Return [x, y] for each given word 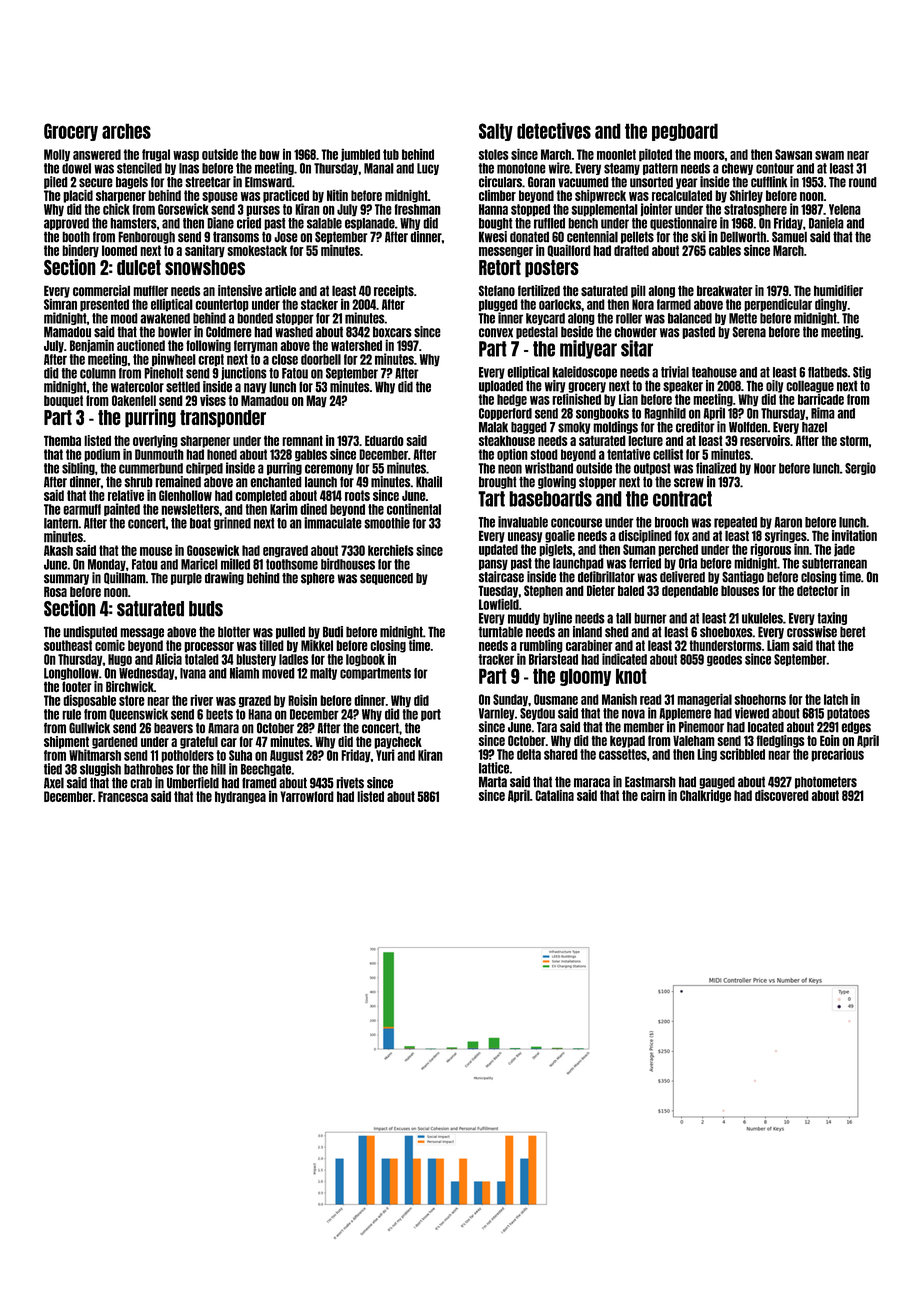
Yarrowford [307, 796]
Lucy [428, 169]
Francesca [123, 796]
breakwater [725, 290]
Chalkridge [705, 796]
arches [126, 131]
